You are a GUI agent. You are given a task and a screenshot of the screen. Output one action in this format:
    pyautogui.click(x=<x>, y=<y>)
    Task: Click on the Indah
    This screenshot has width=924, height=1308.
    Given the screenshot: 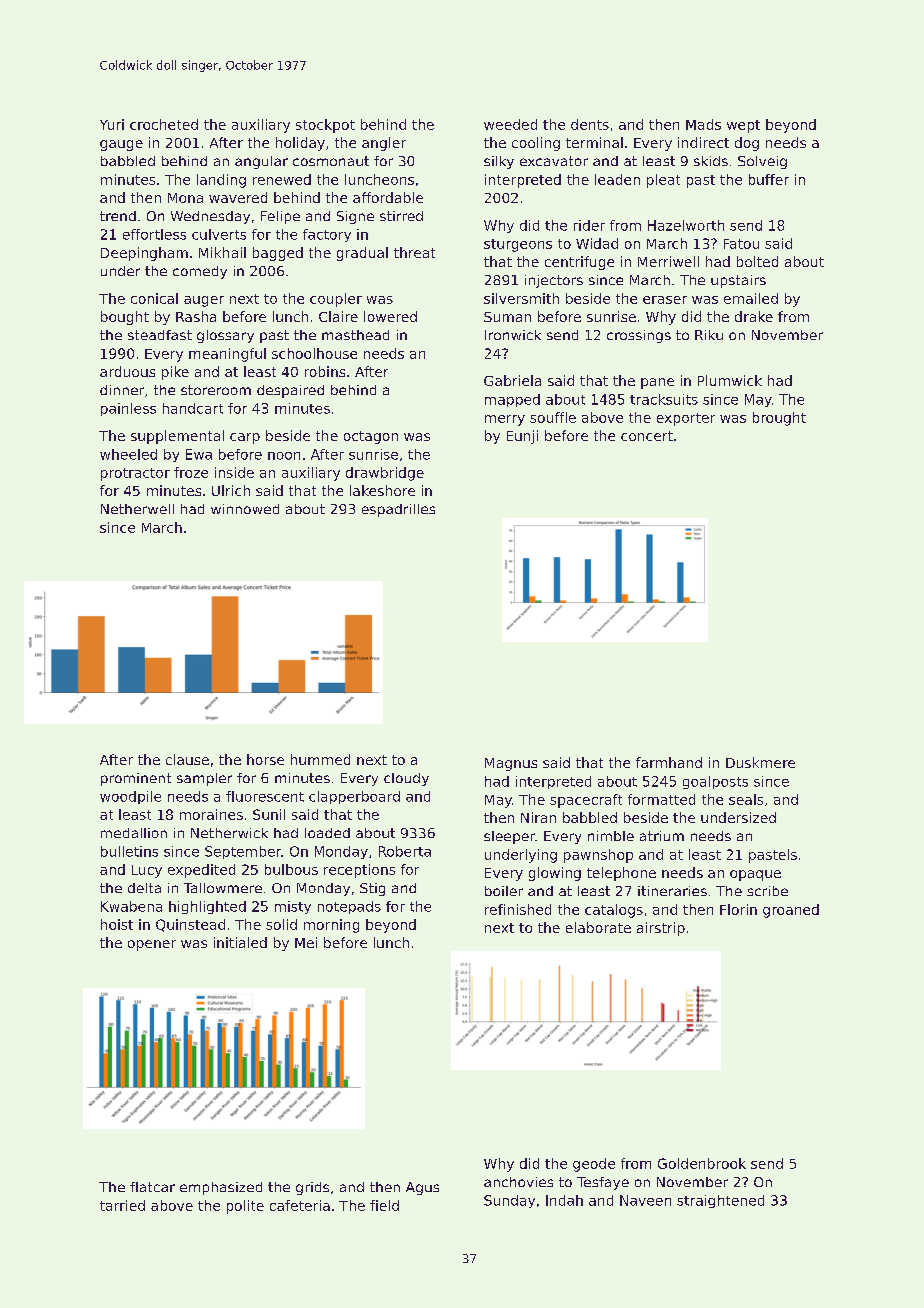 What is the action you would take?
    pyautogui.click(x=564, y=1200)
